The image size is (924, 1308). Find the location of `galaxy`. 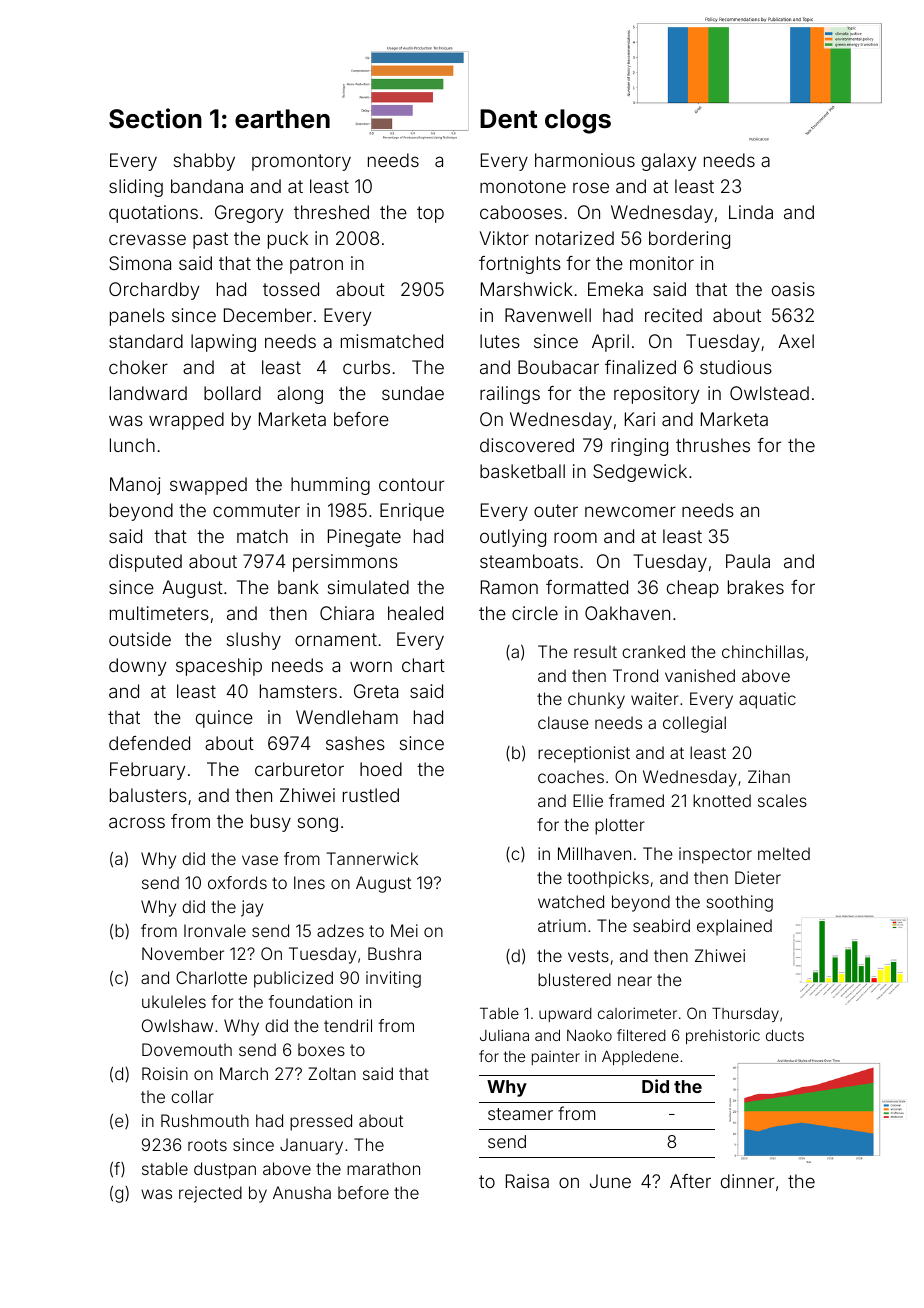

galaxy is located at coordinates (669, 162).
